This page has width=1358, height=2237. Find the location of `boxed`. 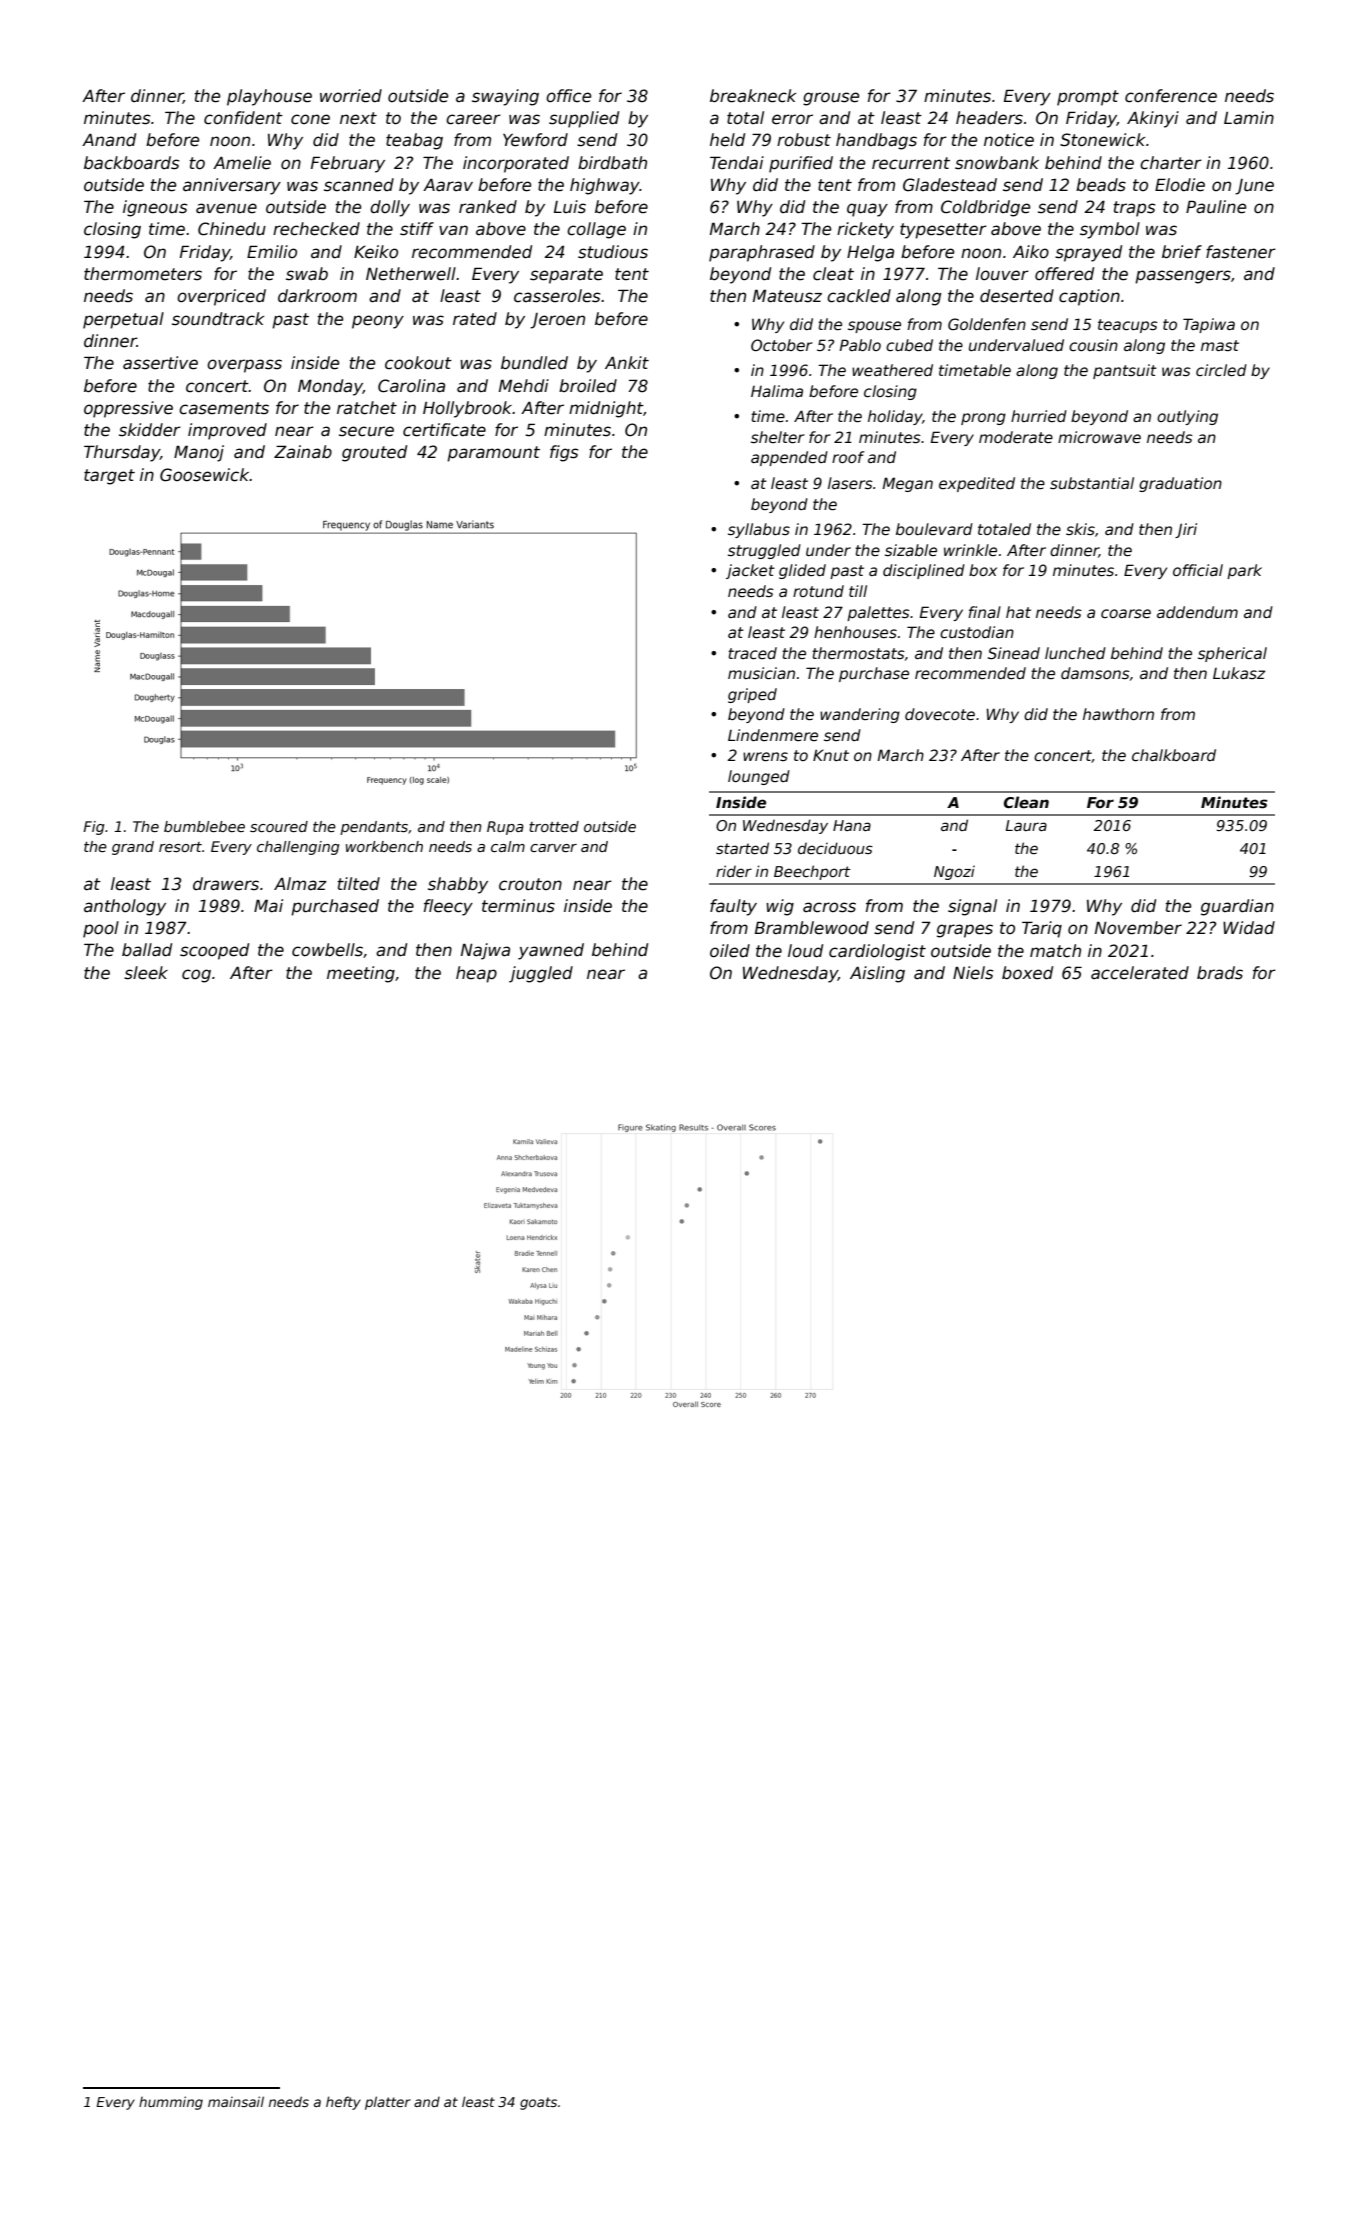

boxed is located at coordinates (1027, 973).
